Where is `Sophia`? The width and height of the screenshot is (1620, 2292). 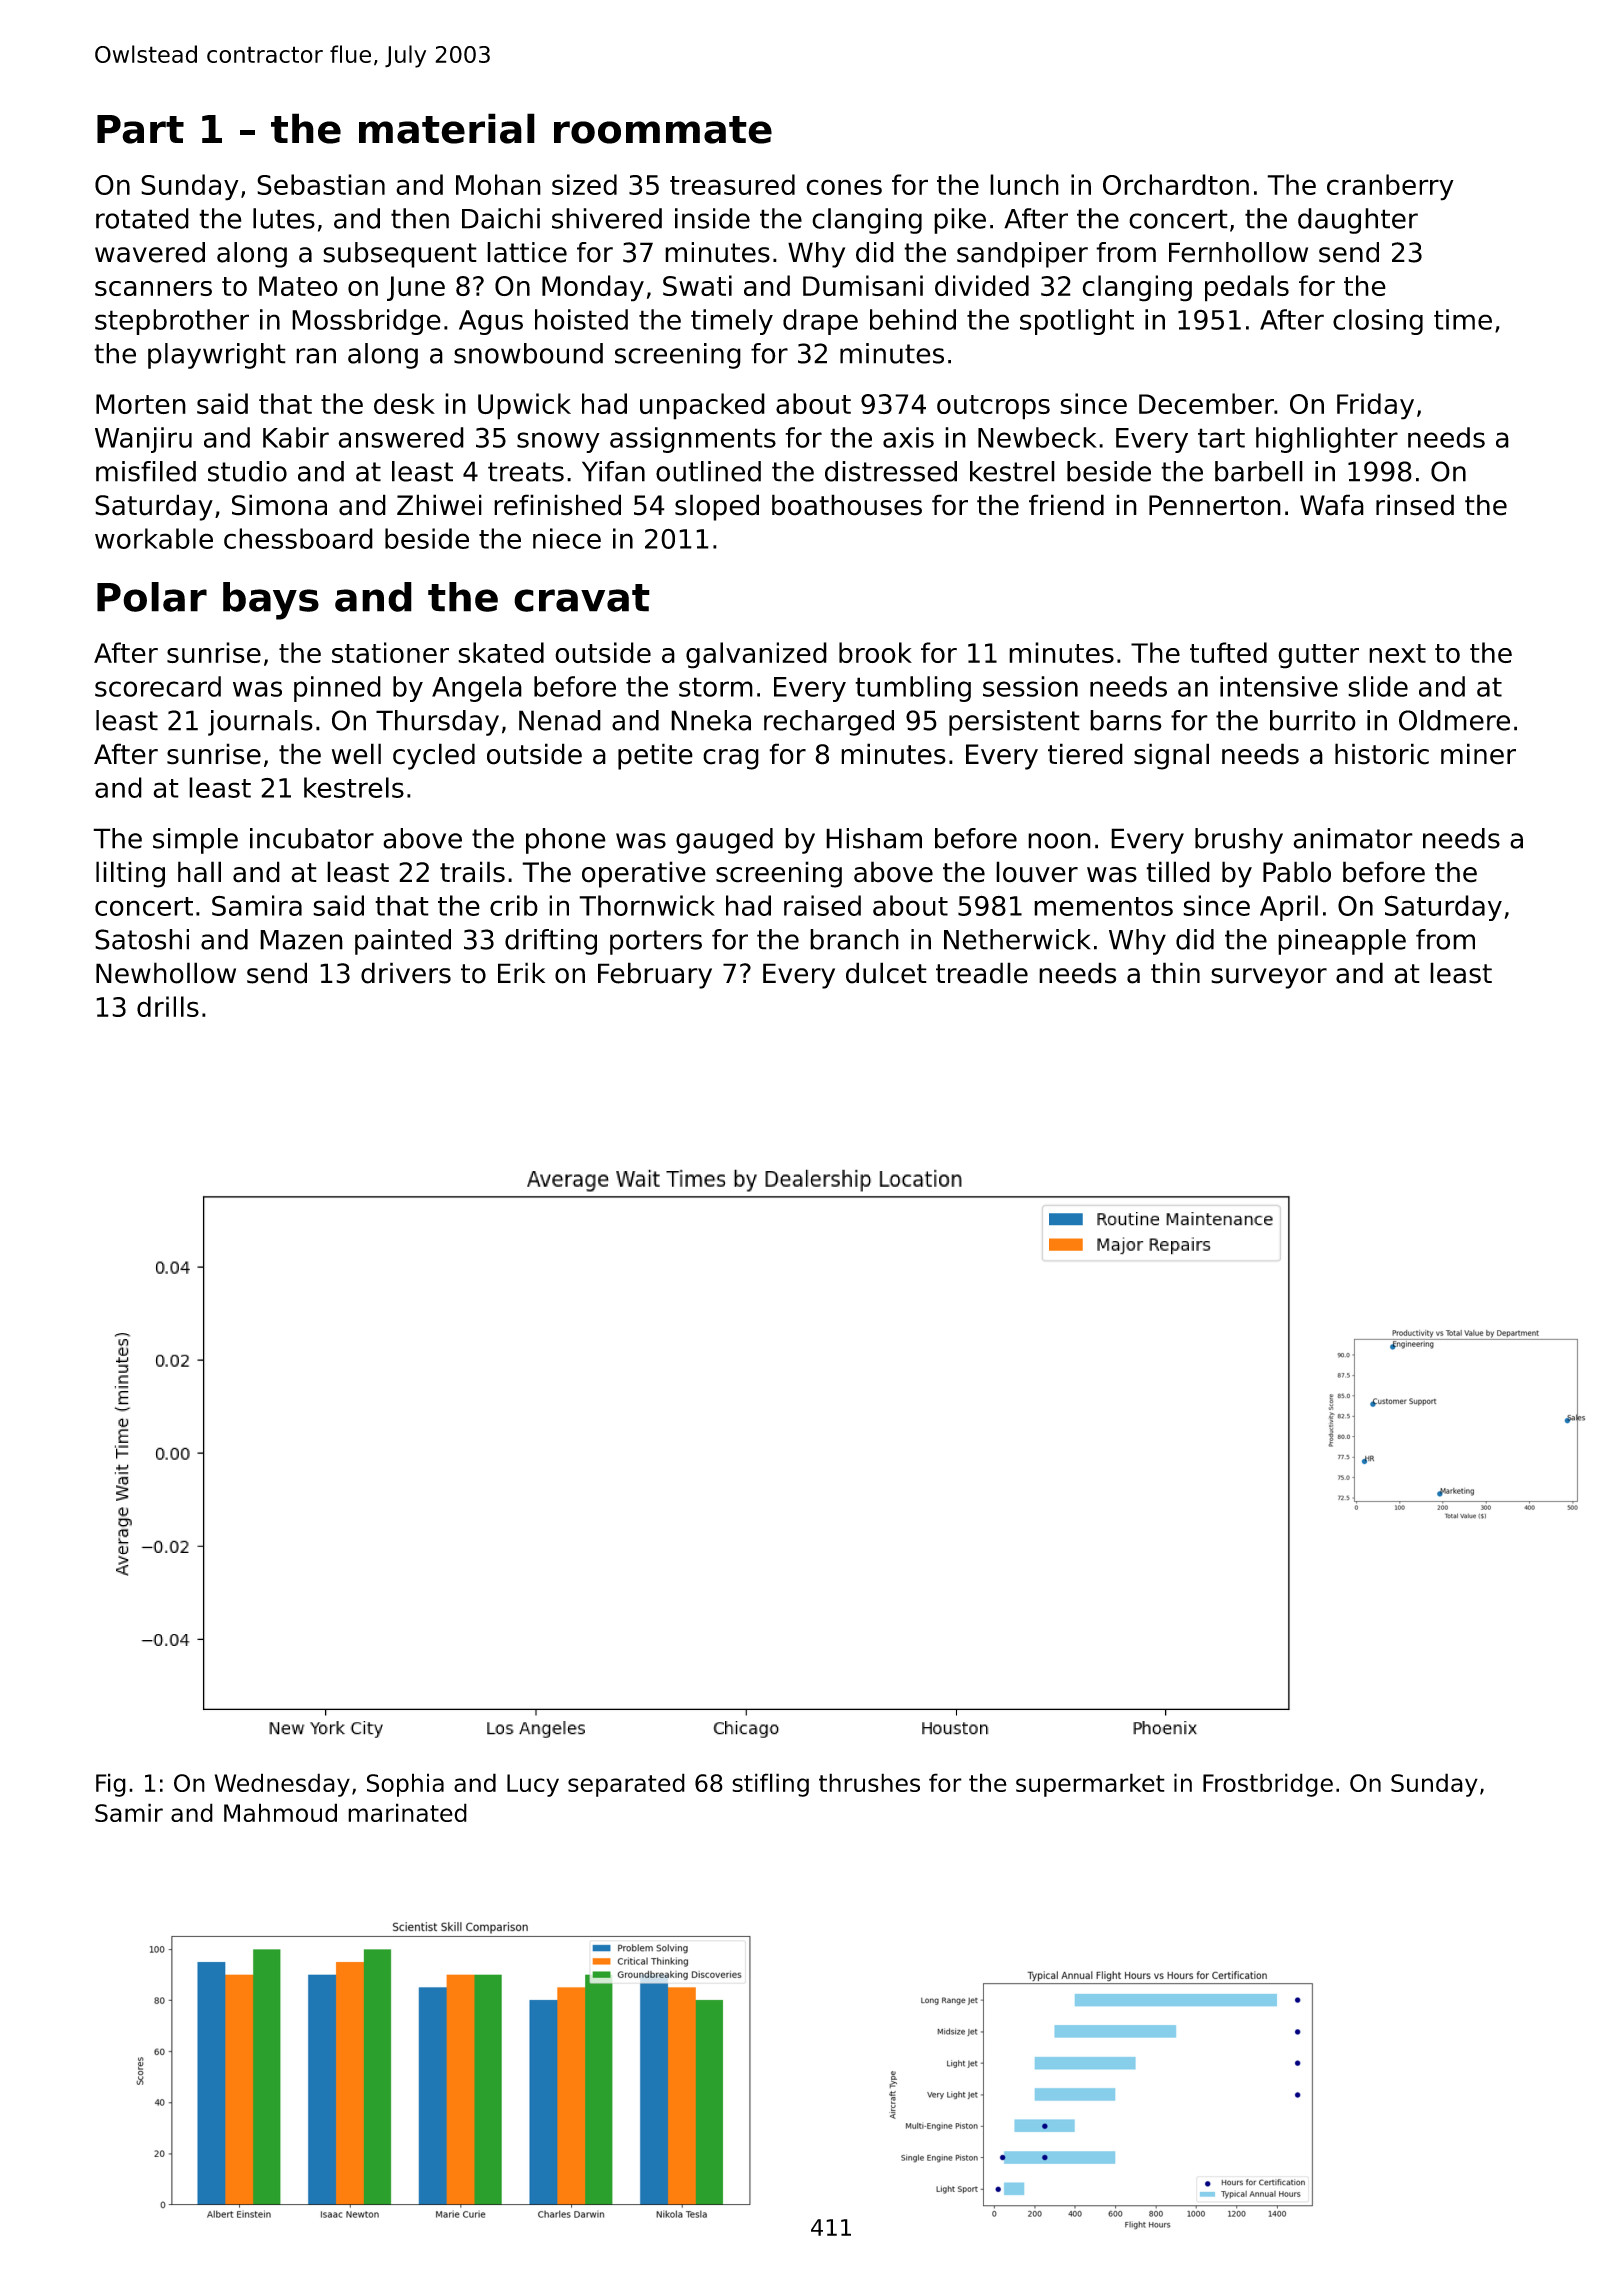 Sophia is located at coordinates (405, 1785).
